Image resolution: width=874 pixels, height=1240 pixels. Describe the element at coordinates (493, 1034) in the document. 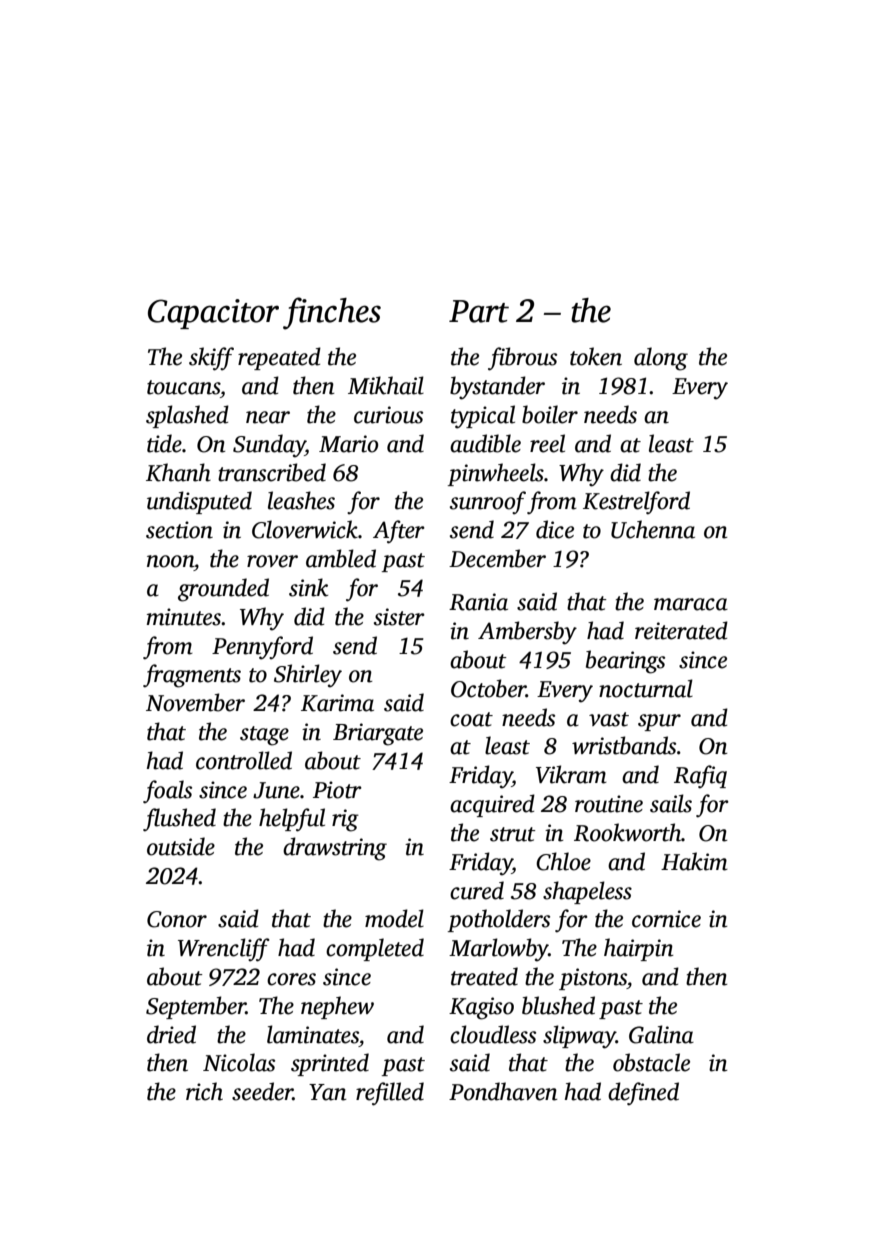

I see `cloudless` at that location.
